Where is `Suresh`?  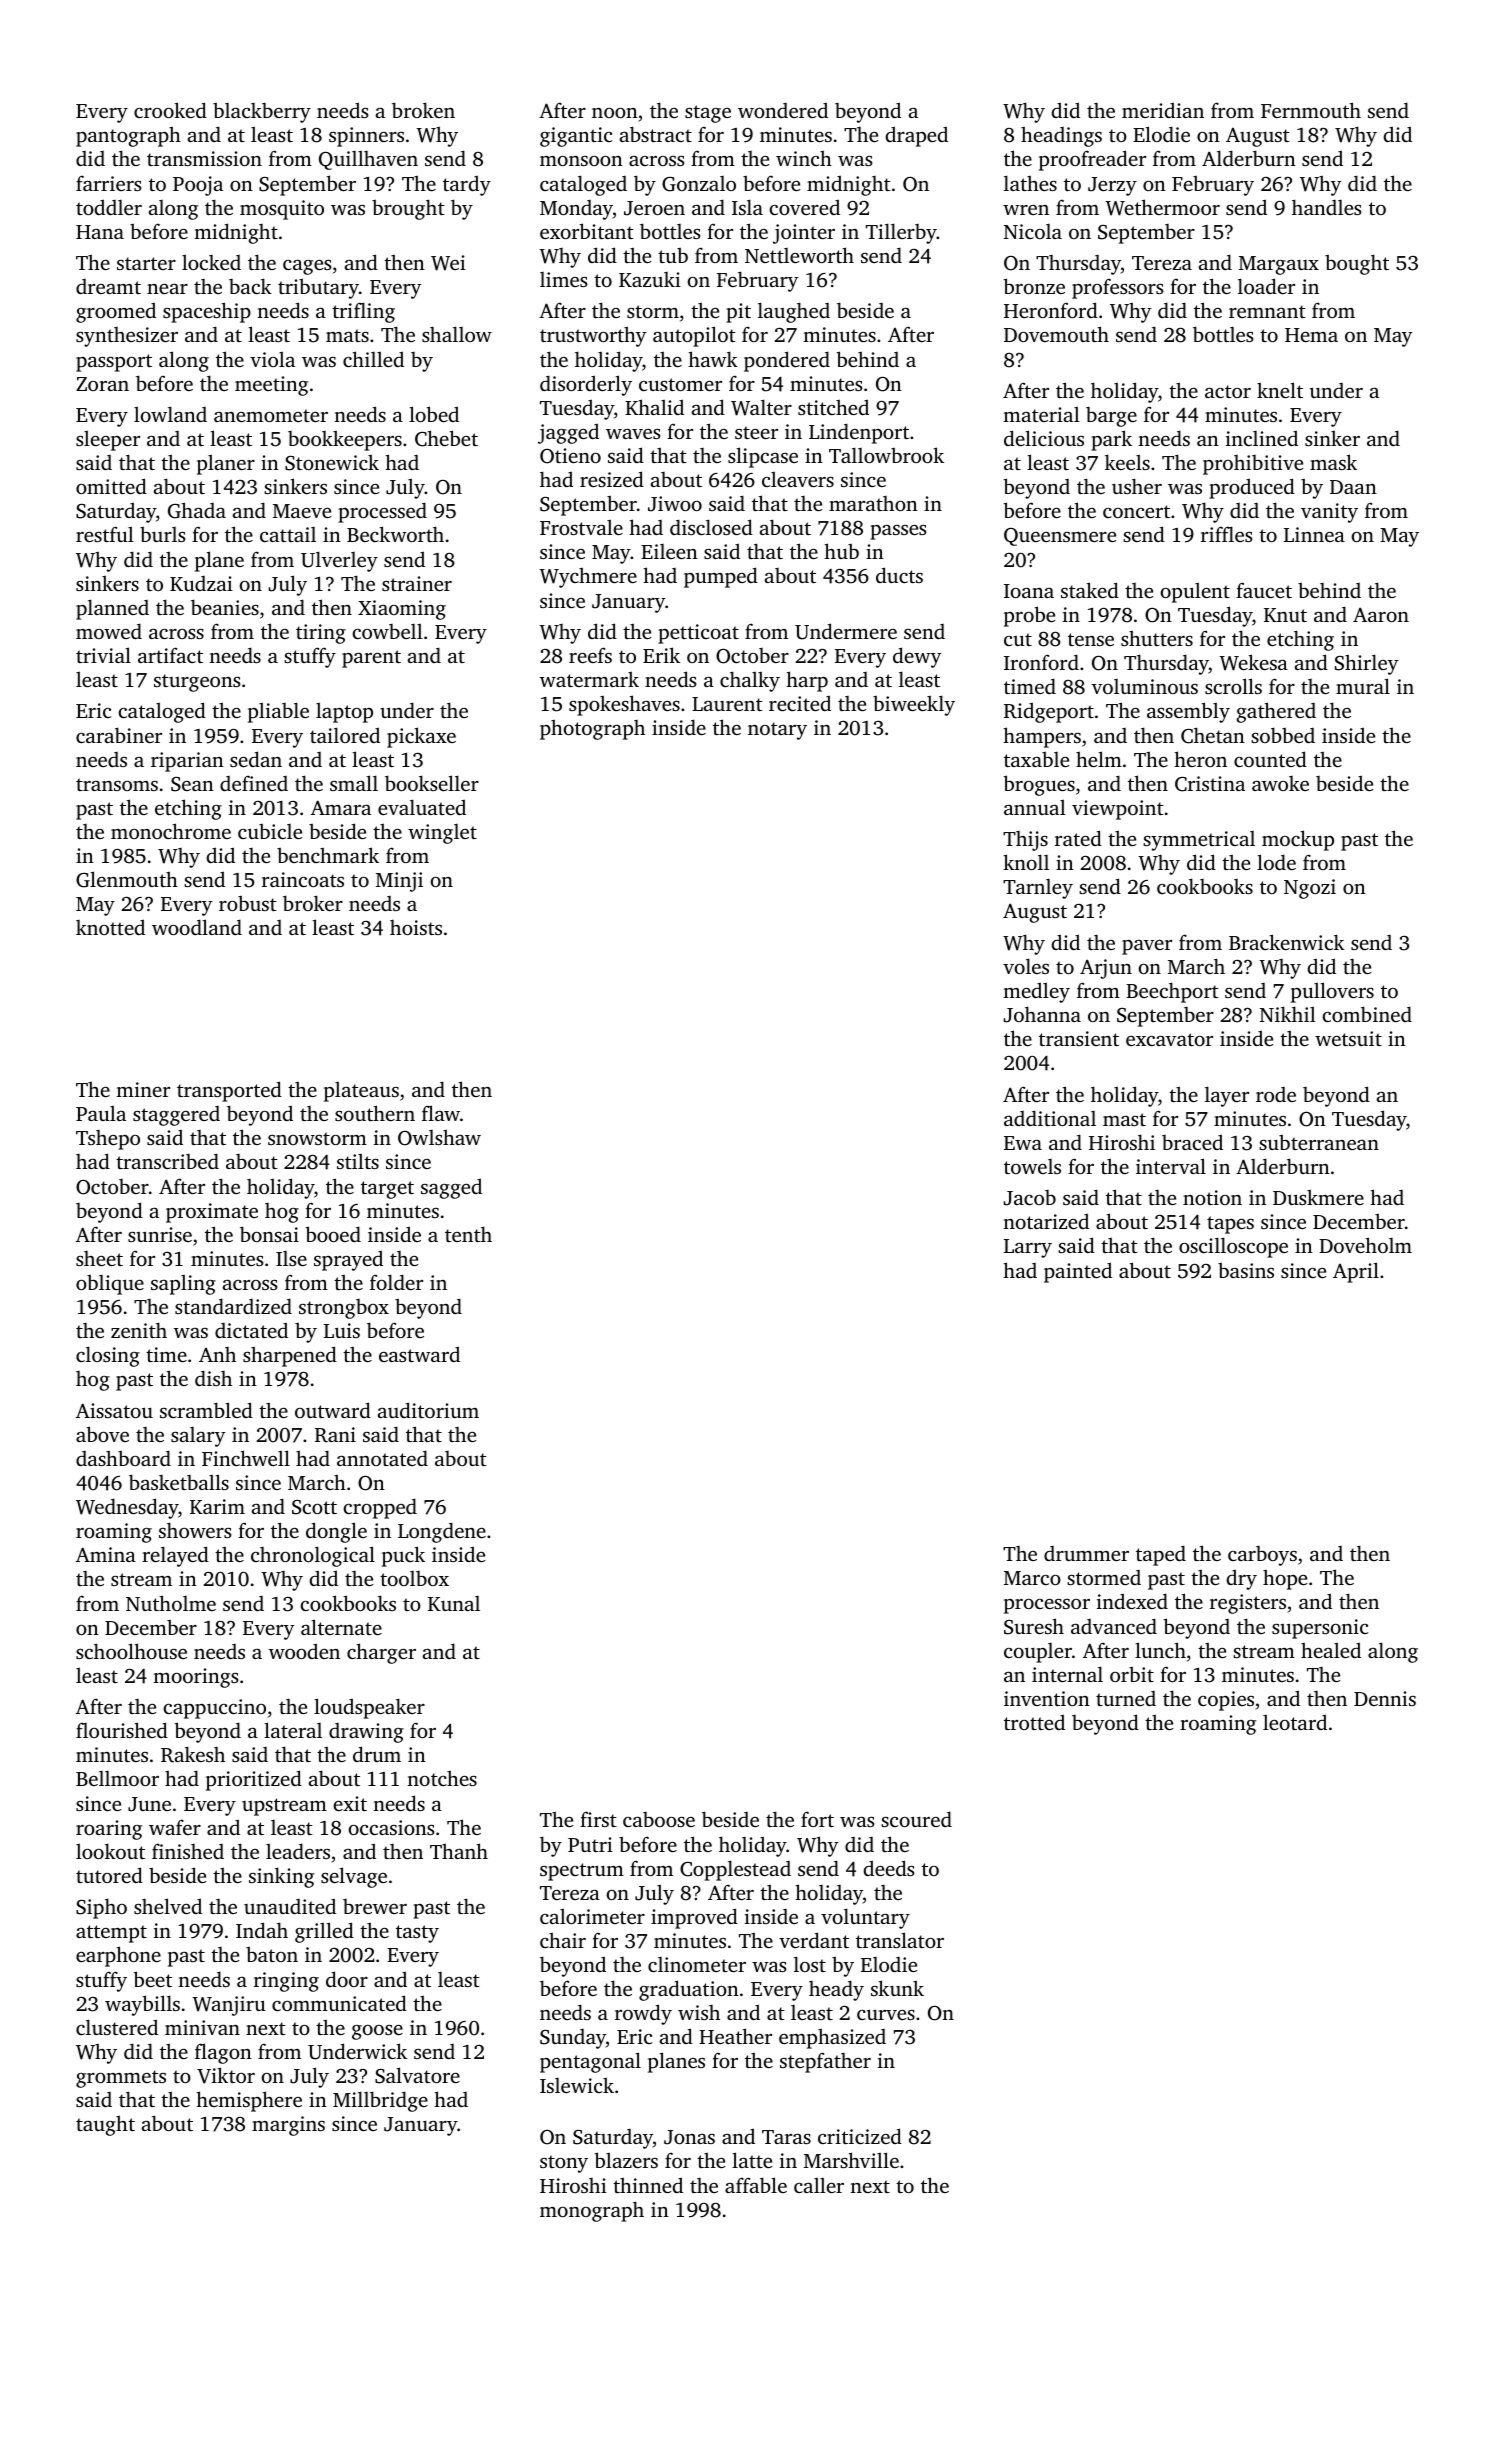
Suresh is located at coordinates (1034, 1626).
